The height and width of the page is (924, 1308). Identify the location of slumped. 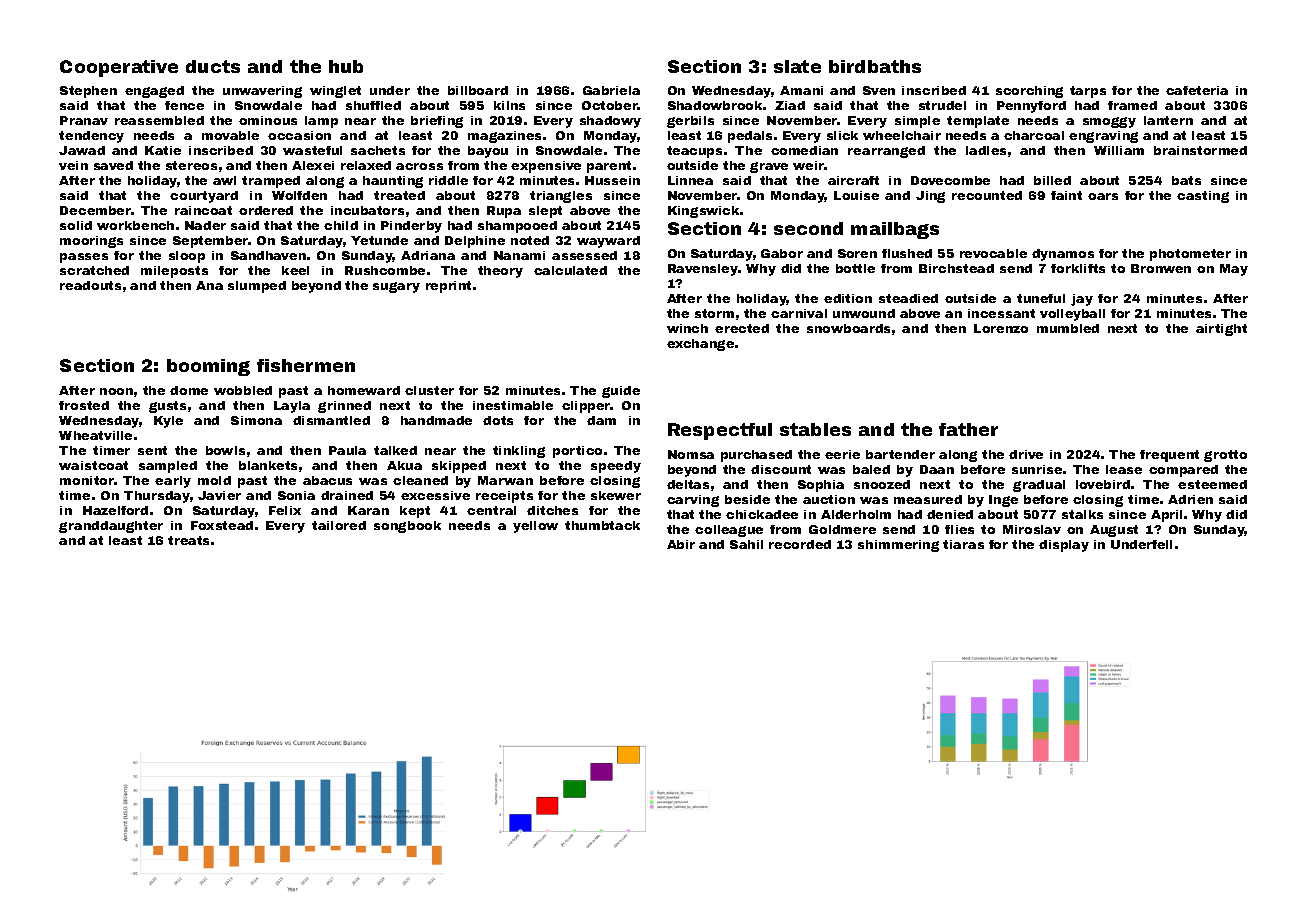
(257, 287).
